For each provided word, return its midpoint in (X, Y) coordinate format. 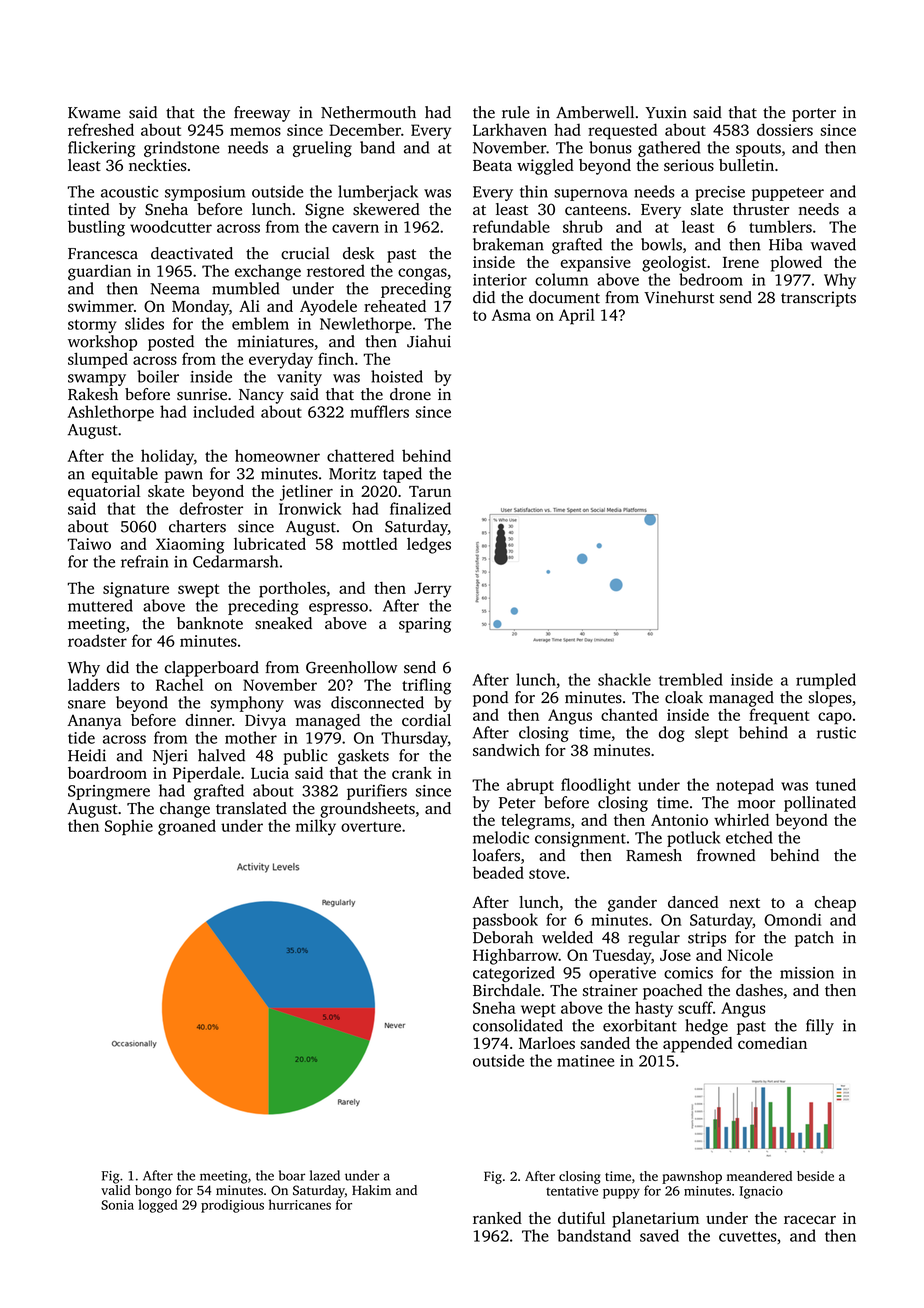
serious (689, 165)
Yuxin (666, 112)
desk (358, 253)
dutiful (581, 1218)
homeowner (277, 455)
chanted (629, 714)
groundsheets (367, 810)
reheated (395, 306)
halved (221, 755)
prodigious (232, 1206)
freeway (262, 114)
